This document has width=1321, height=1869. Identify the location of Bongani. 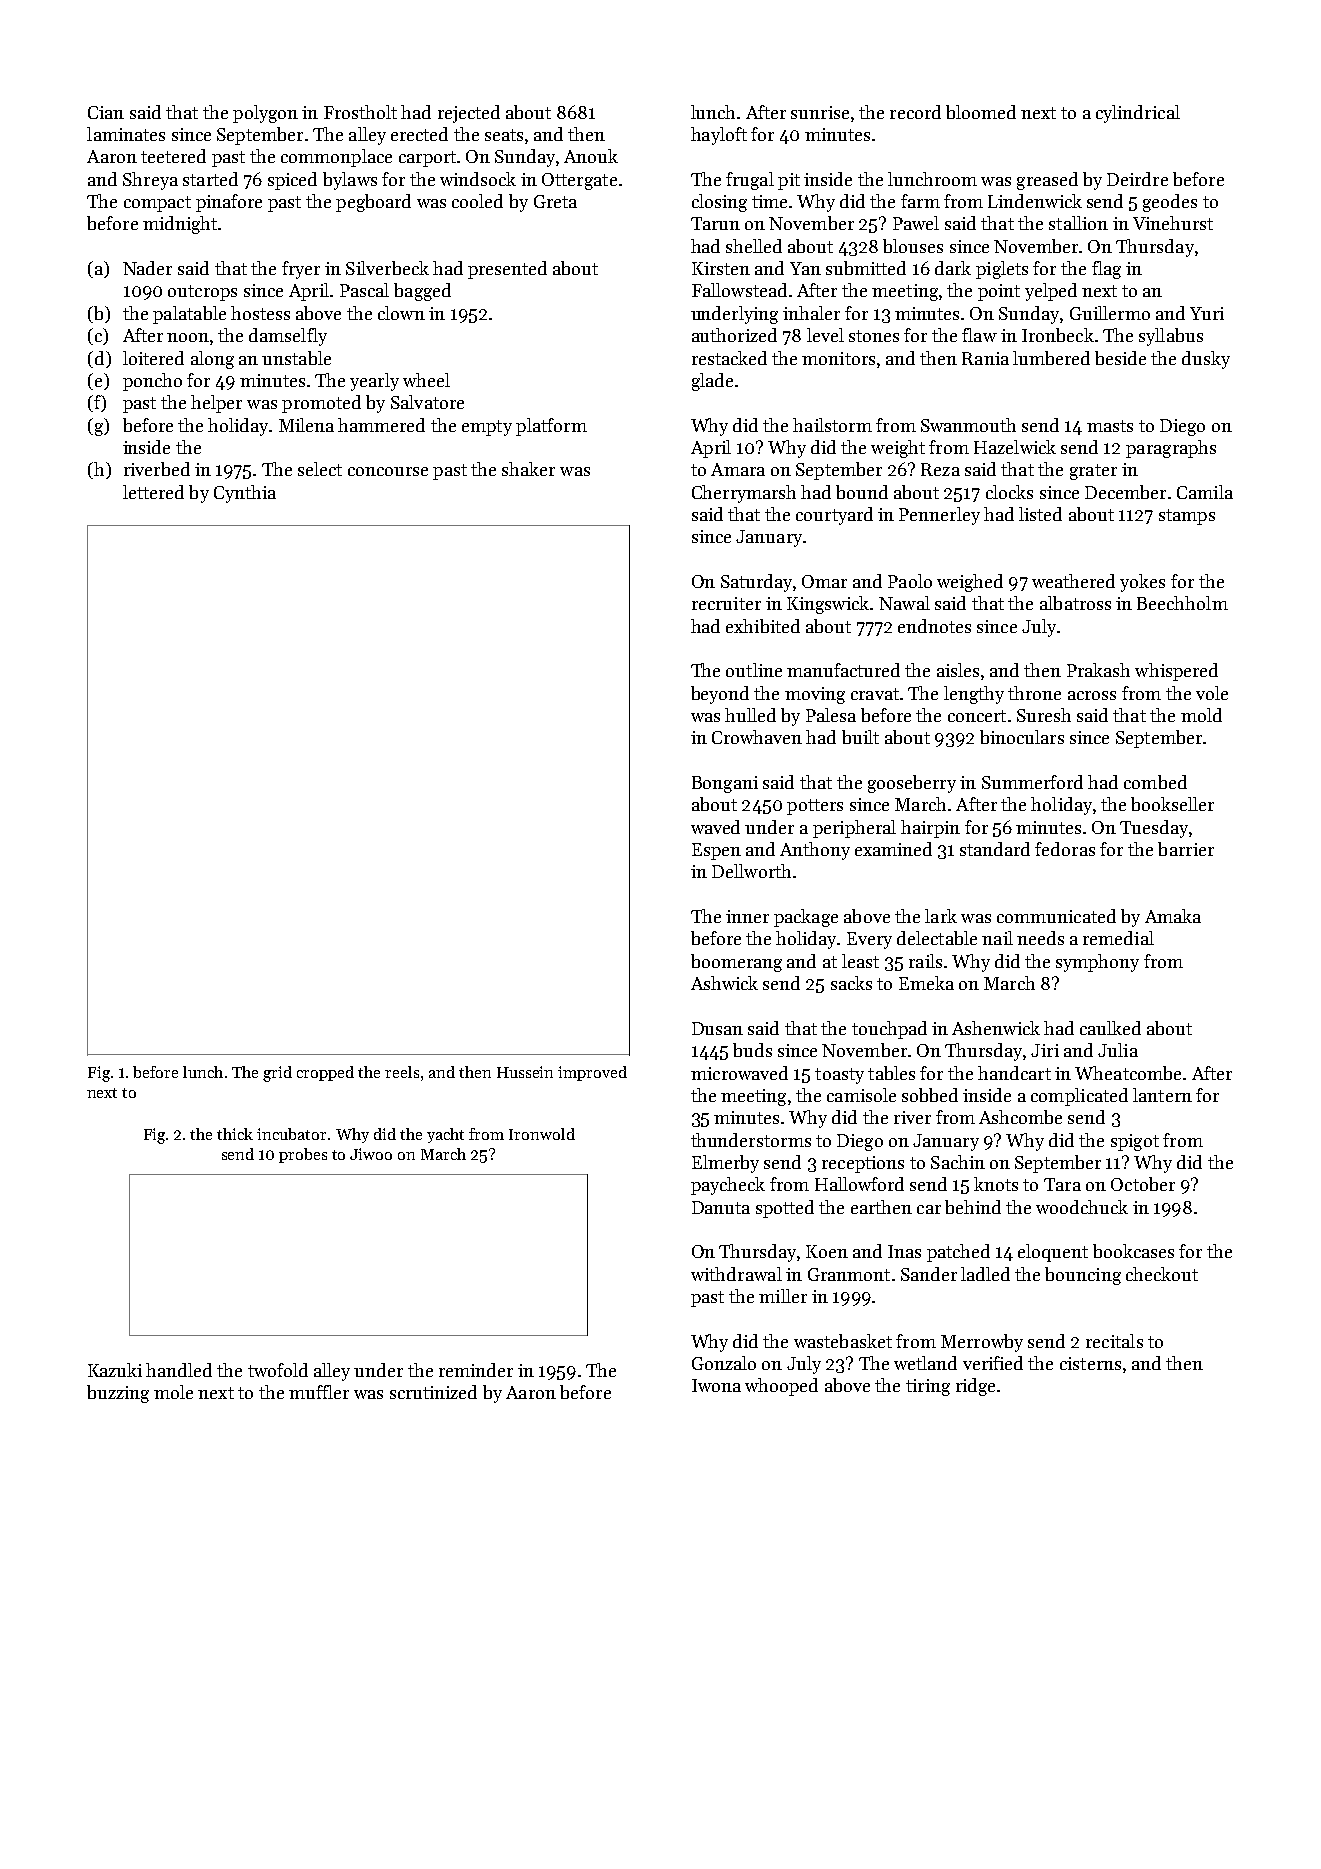
(725, 784).
